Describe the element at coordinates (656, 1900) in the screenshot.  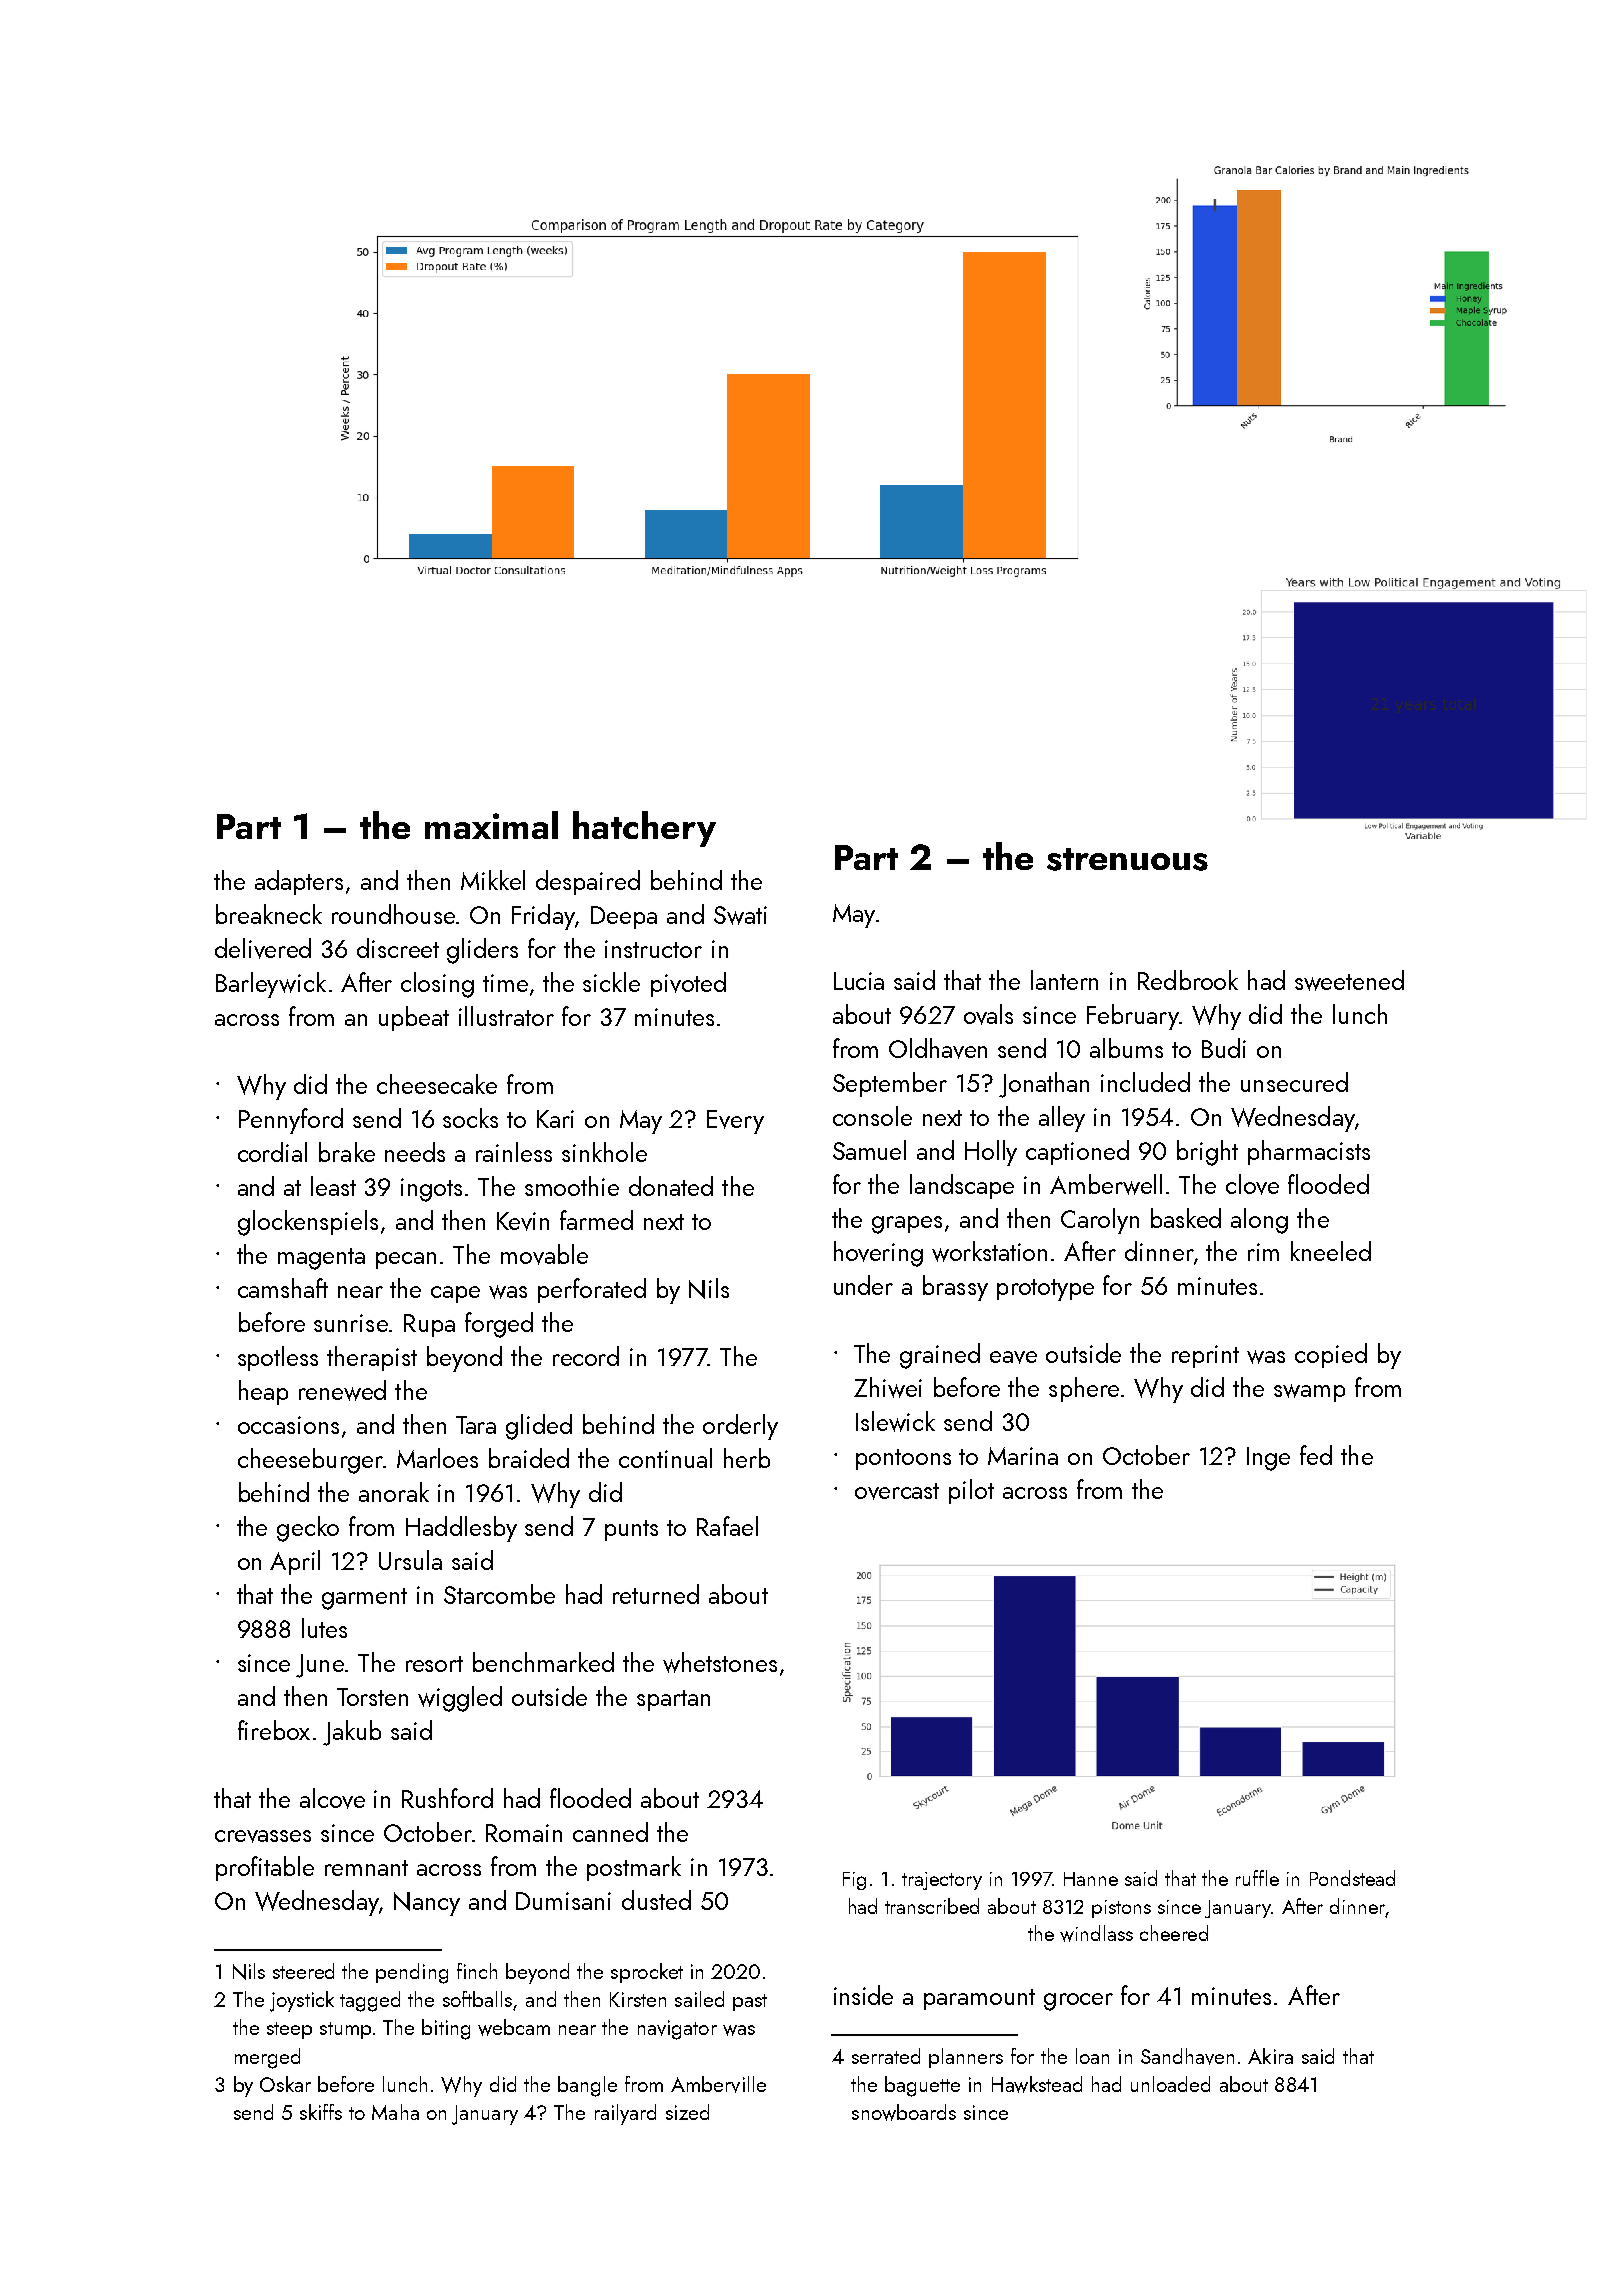
I see `dusted` at that location.
